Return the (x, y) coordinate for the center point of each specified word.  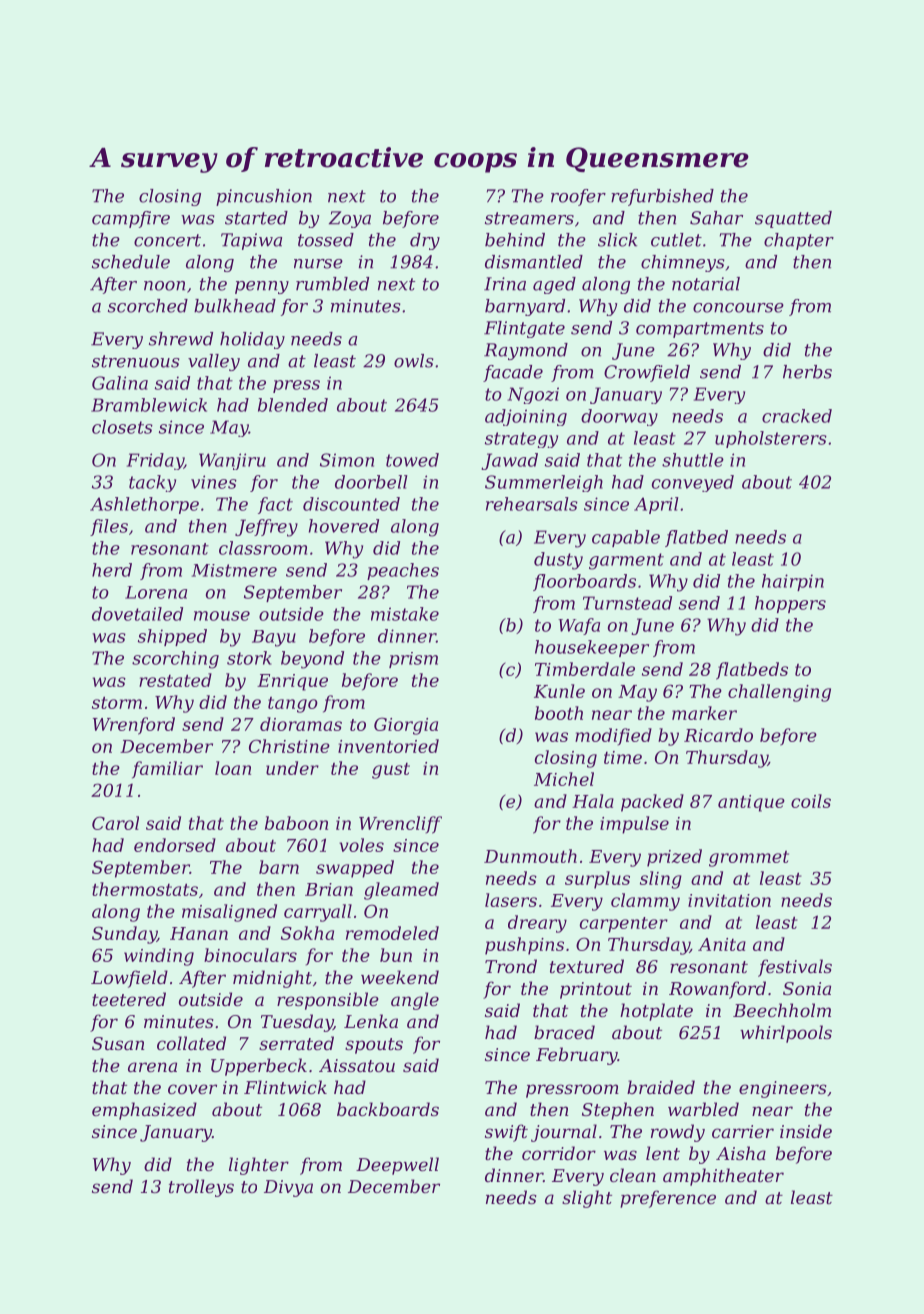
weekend (400, 977)
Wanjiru (232, 461)
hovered (344, 526)
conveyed (693, 483)
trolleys (201, 1188)
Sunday (124, 935)
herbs (807, 372)
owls (414, 361)
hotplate (656, 1012)
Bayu (274, 638)
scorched (148, 306)
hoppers (790, 604)
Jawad (509, 461)
